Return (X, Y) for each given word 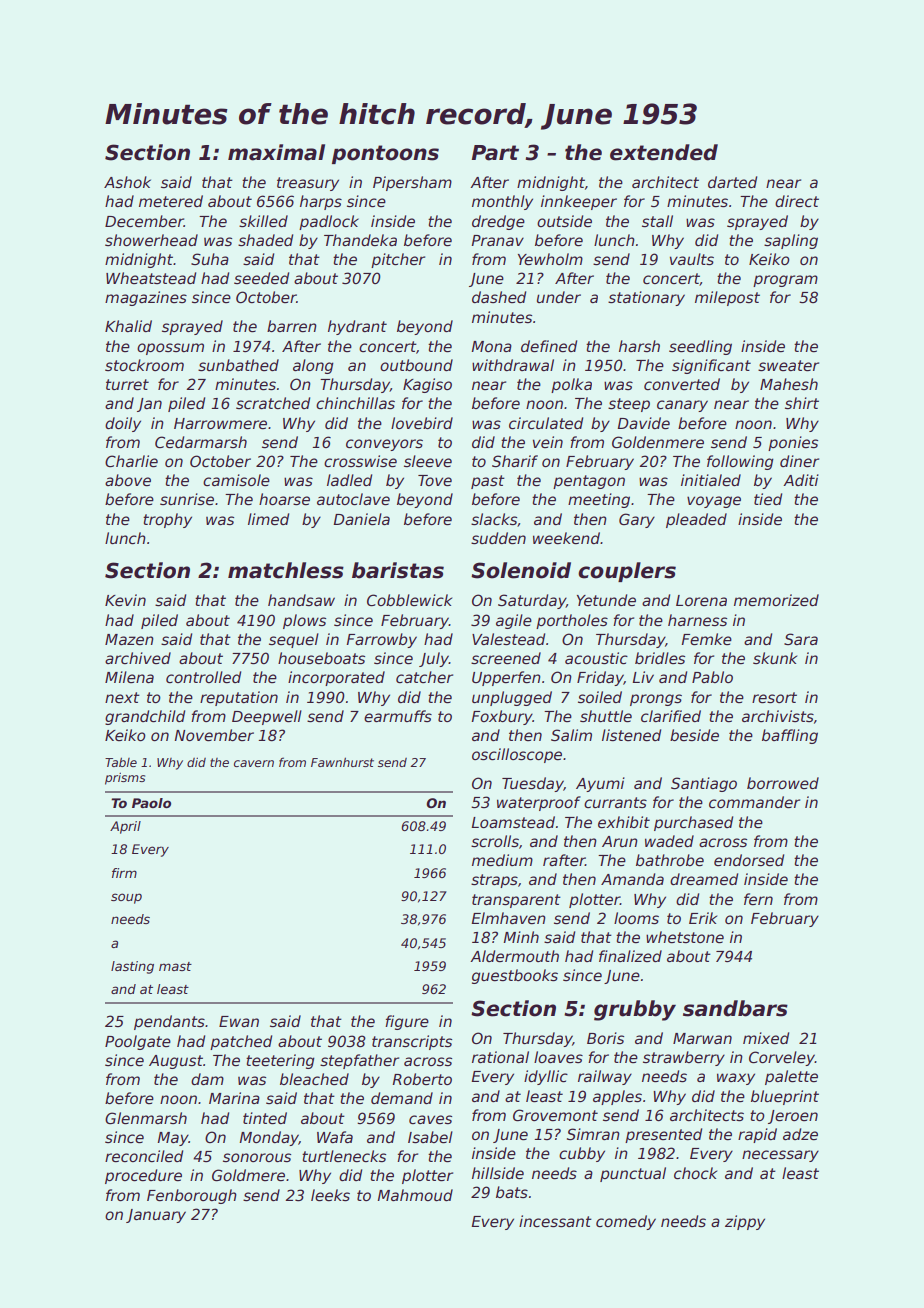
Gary (637, 520)
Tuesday (533, 784)
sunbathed (238, 365)
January (156, 1216)
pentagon (589, 482)
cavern (254, 763)
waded (669, 841)
